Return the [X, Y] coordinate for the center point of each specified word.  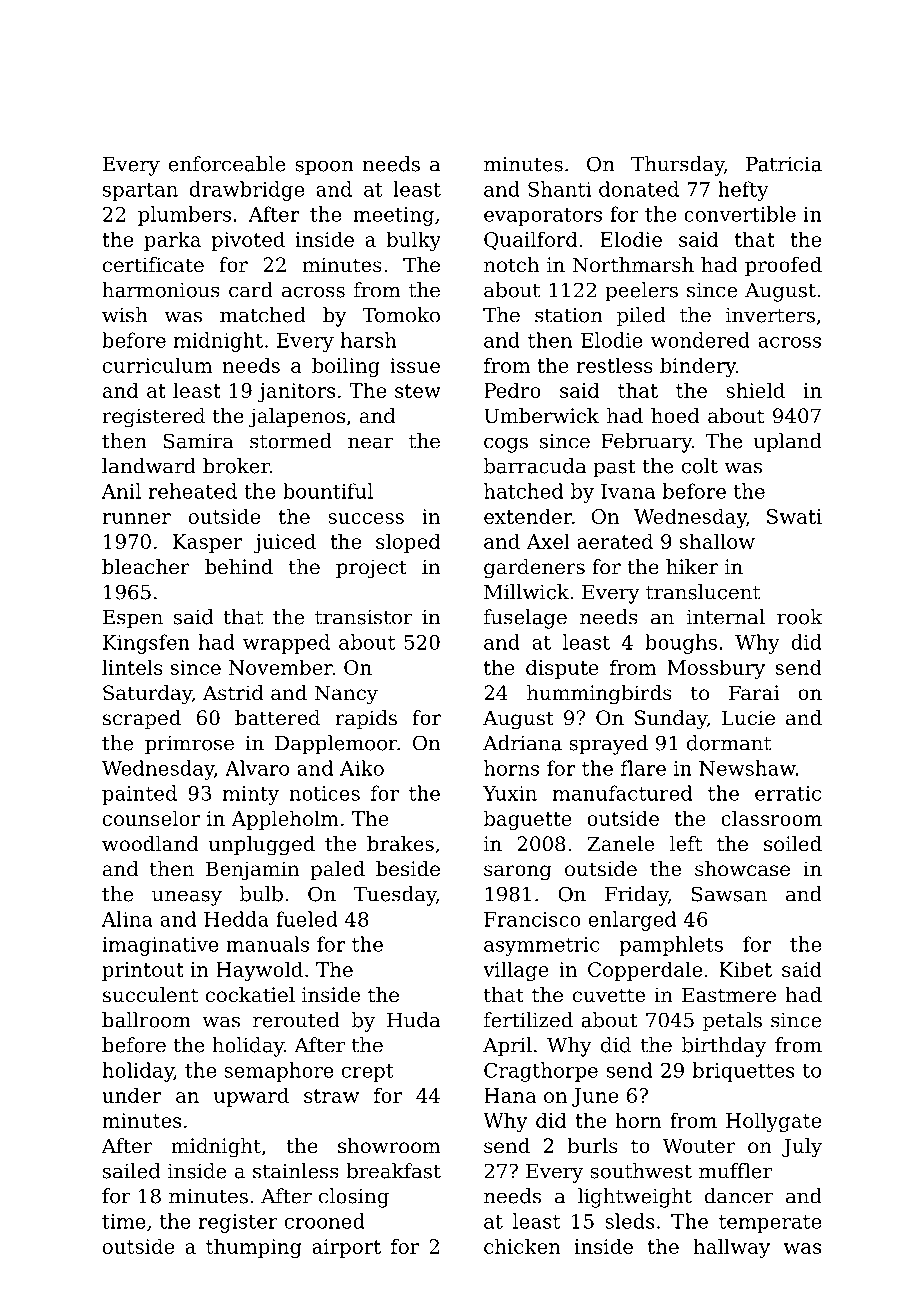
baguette [528, 820]
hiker [692, 567]
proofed [783, 266]
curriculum [157, 365]
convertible [740, 214]
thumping [254, 1248]
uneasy [187, 898]
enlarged [632, 921]
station [569, 315]
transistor [364, 617]
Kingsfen [146, 644]
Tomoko [401, 315]
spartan [140, 192]
